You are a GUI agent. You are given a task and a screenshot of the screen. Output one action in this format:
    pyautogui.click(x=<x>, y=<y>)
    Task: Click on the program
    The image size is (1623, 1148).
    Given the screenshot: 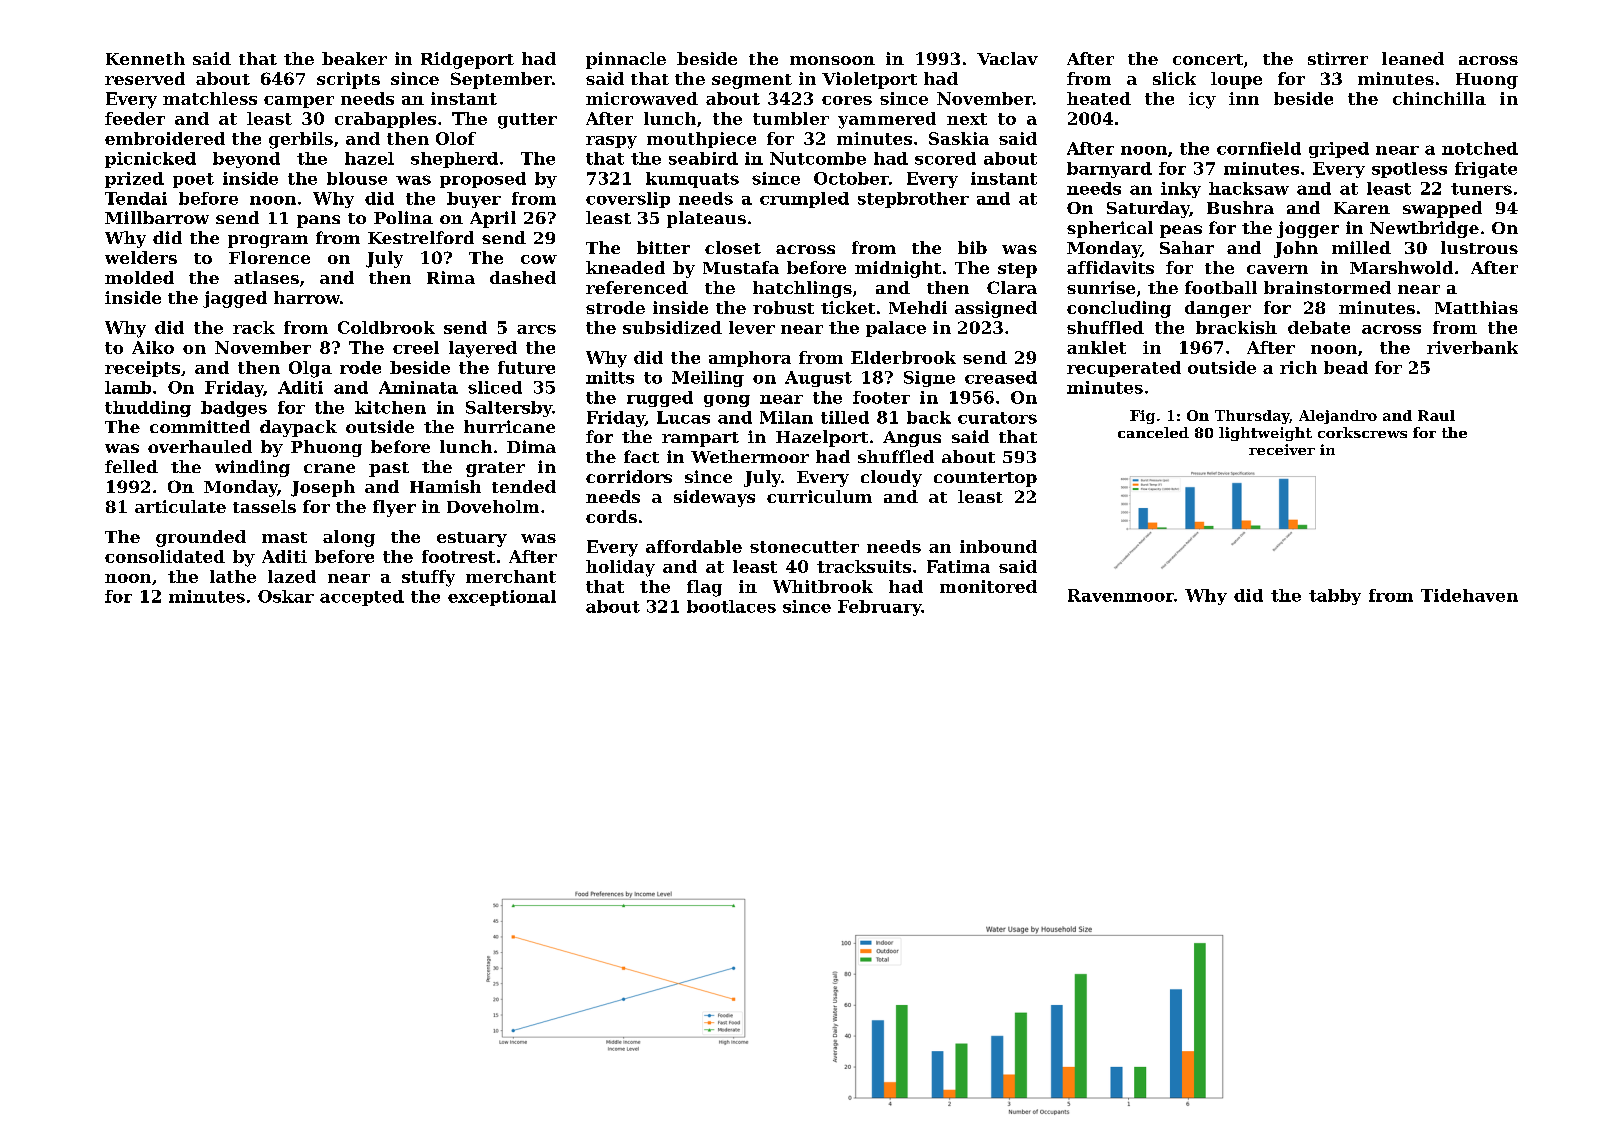 What is the action you would take?
    pyautogui.click(x=268, y=241)
